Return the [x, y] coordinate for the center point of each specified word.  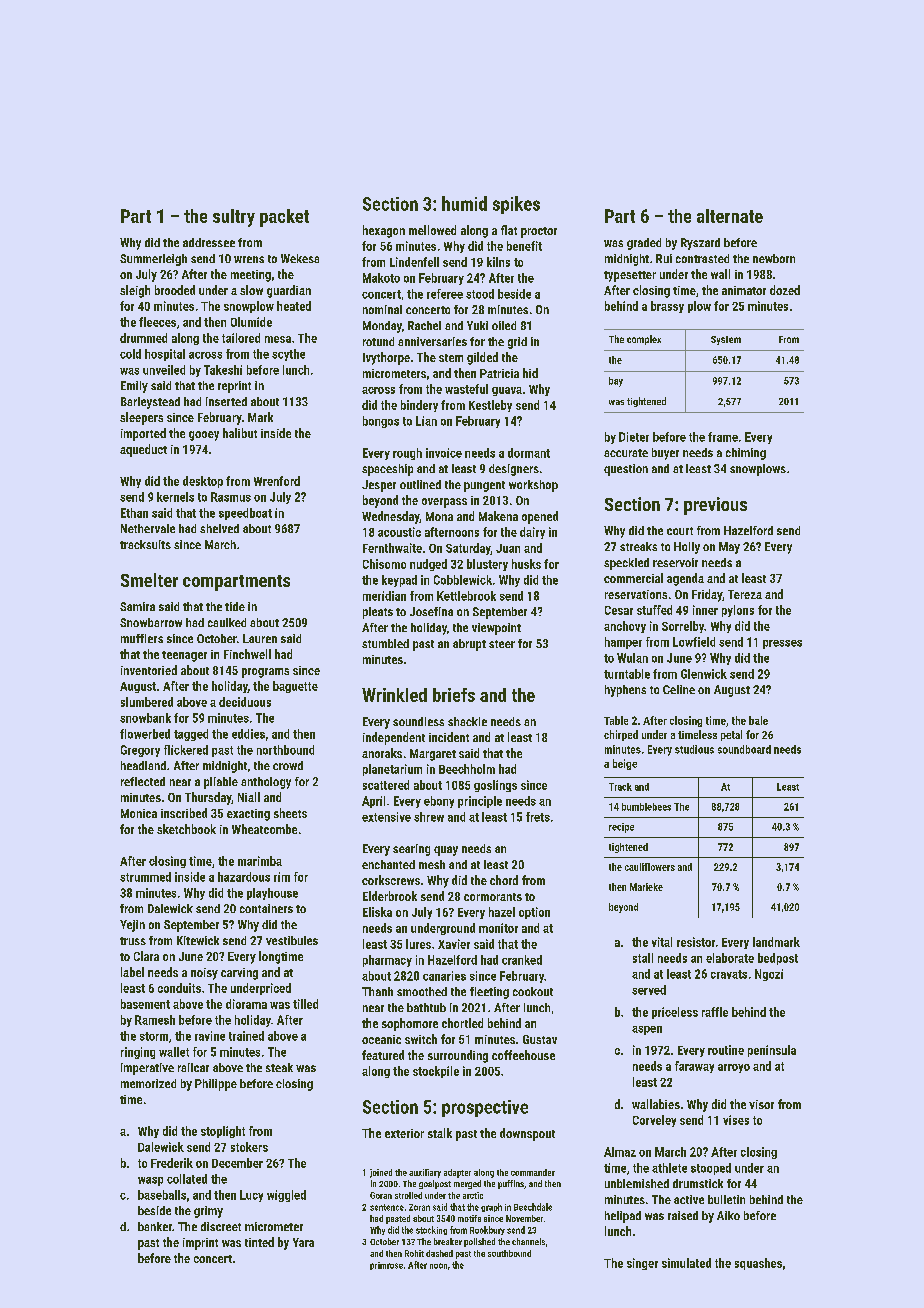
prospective [485, 1108]
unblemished [637, 1183]
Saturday [468, 549]
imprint [200, 1244]
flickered [186, 750]
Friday [707, 595]
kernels [175, 497]
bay [616, 382]
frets [538, 817]
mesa [278, 339]
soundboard [744, 749]
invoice [444, 453]
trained [246, 1036]
